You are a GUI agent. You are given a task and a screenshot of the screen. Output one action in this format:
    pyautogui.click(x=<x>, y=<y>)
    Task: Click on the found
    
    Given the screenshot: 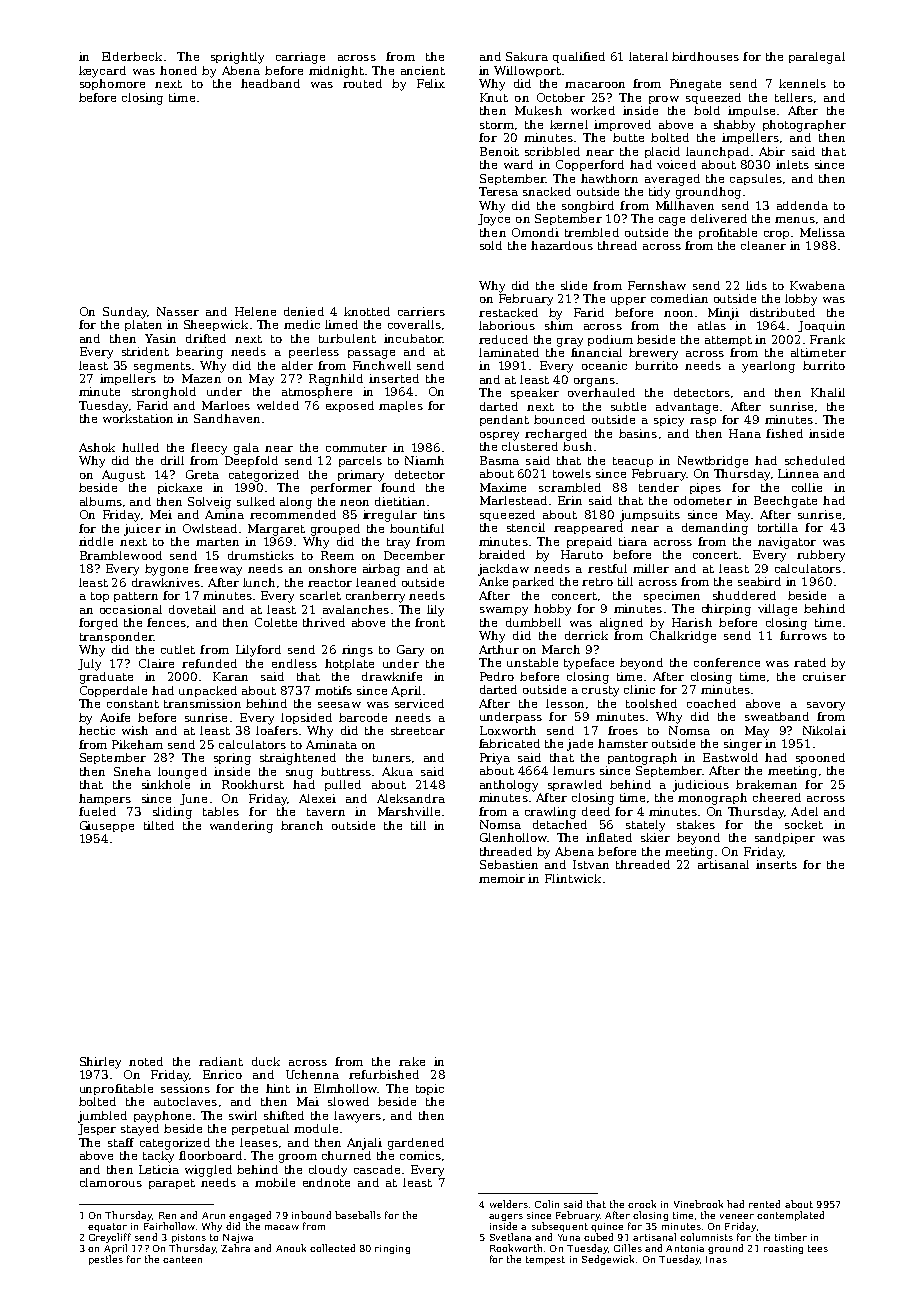 What is the action you would take?
    pyautogui.click(x=398, y=487)
